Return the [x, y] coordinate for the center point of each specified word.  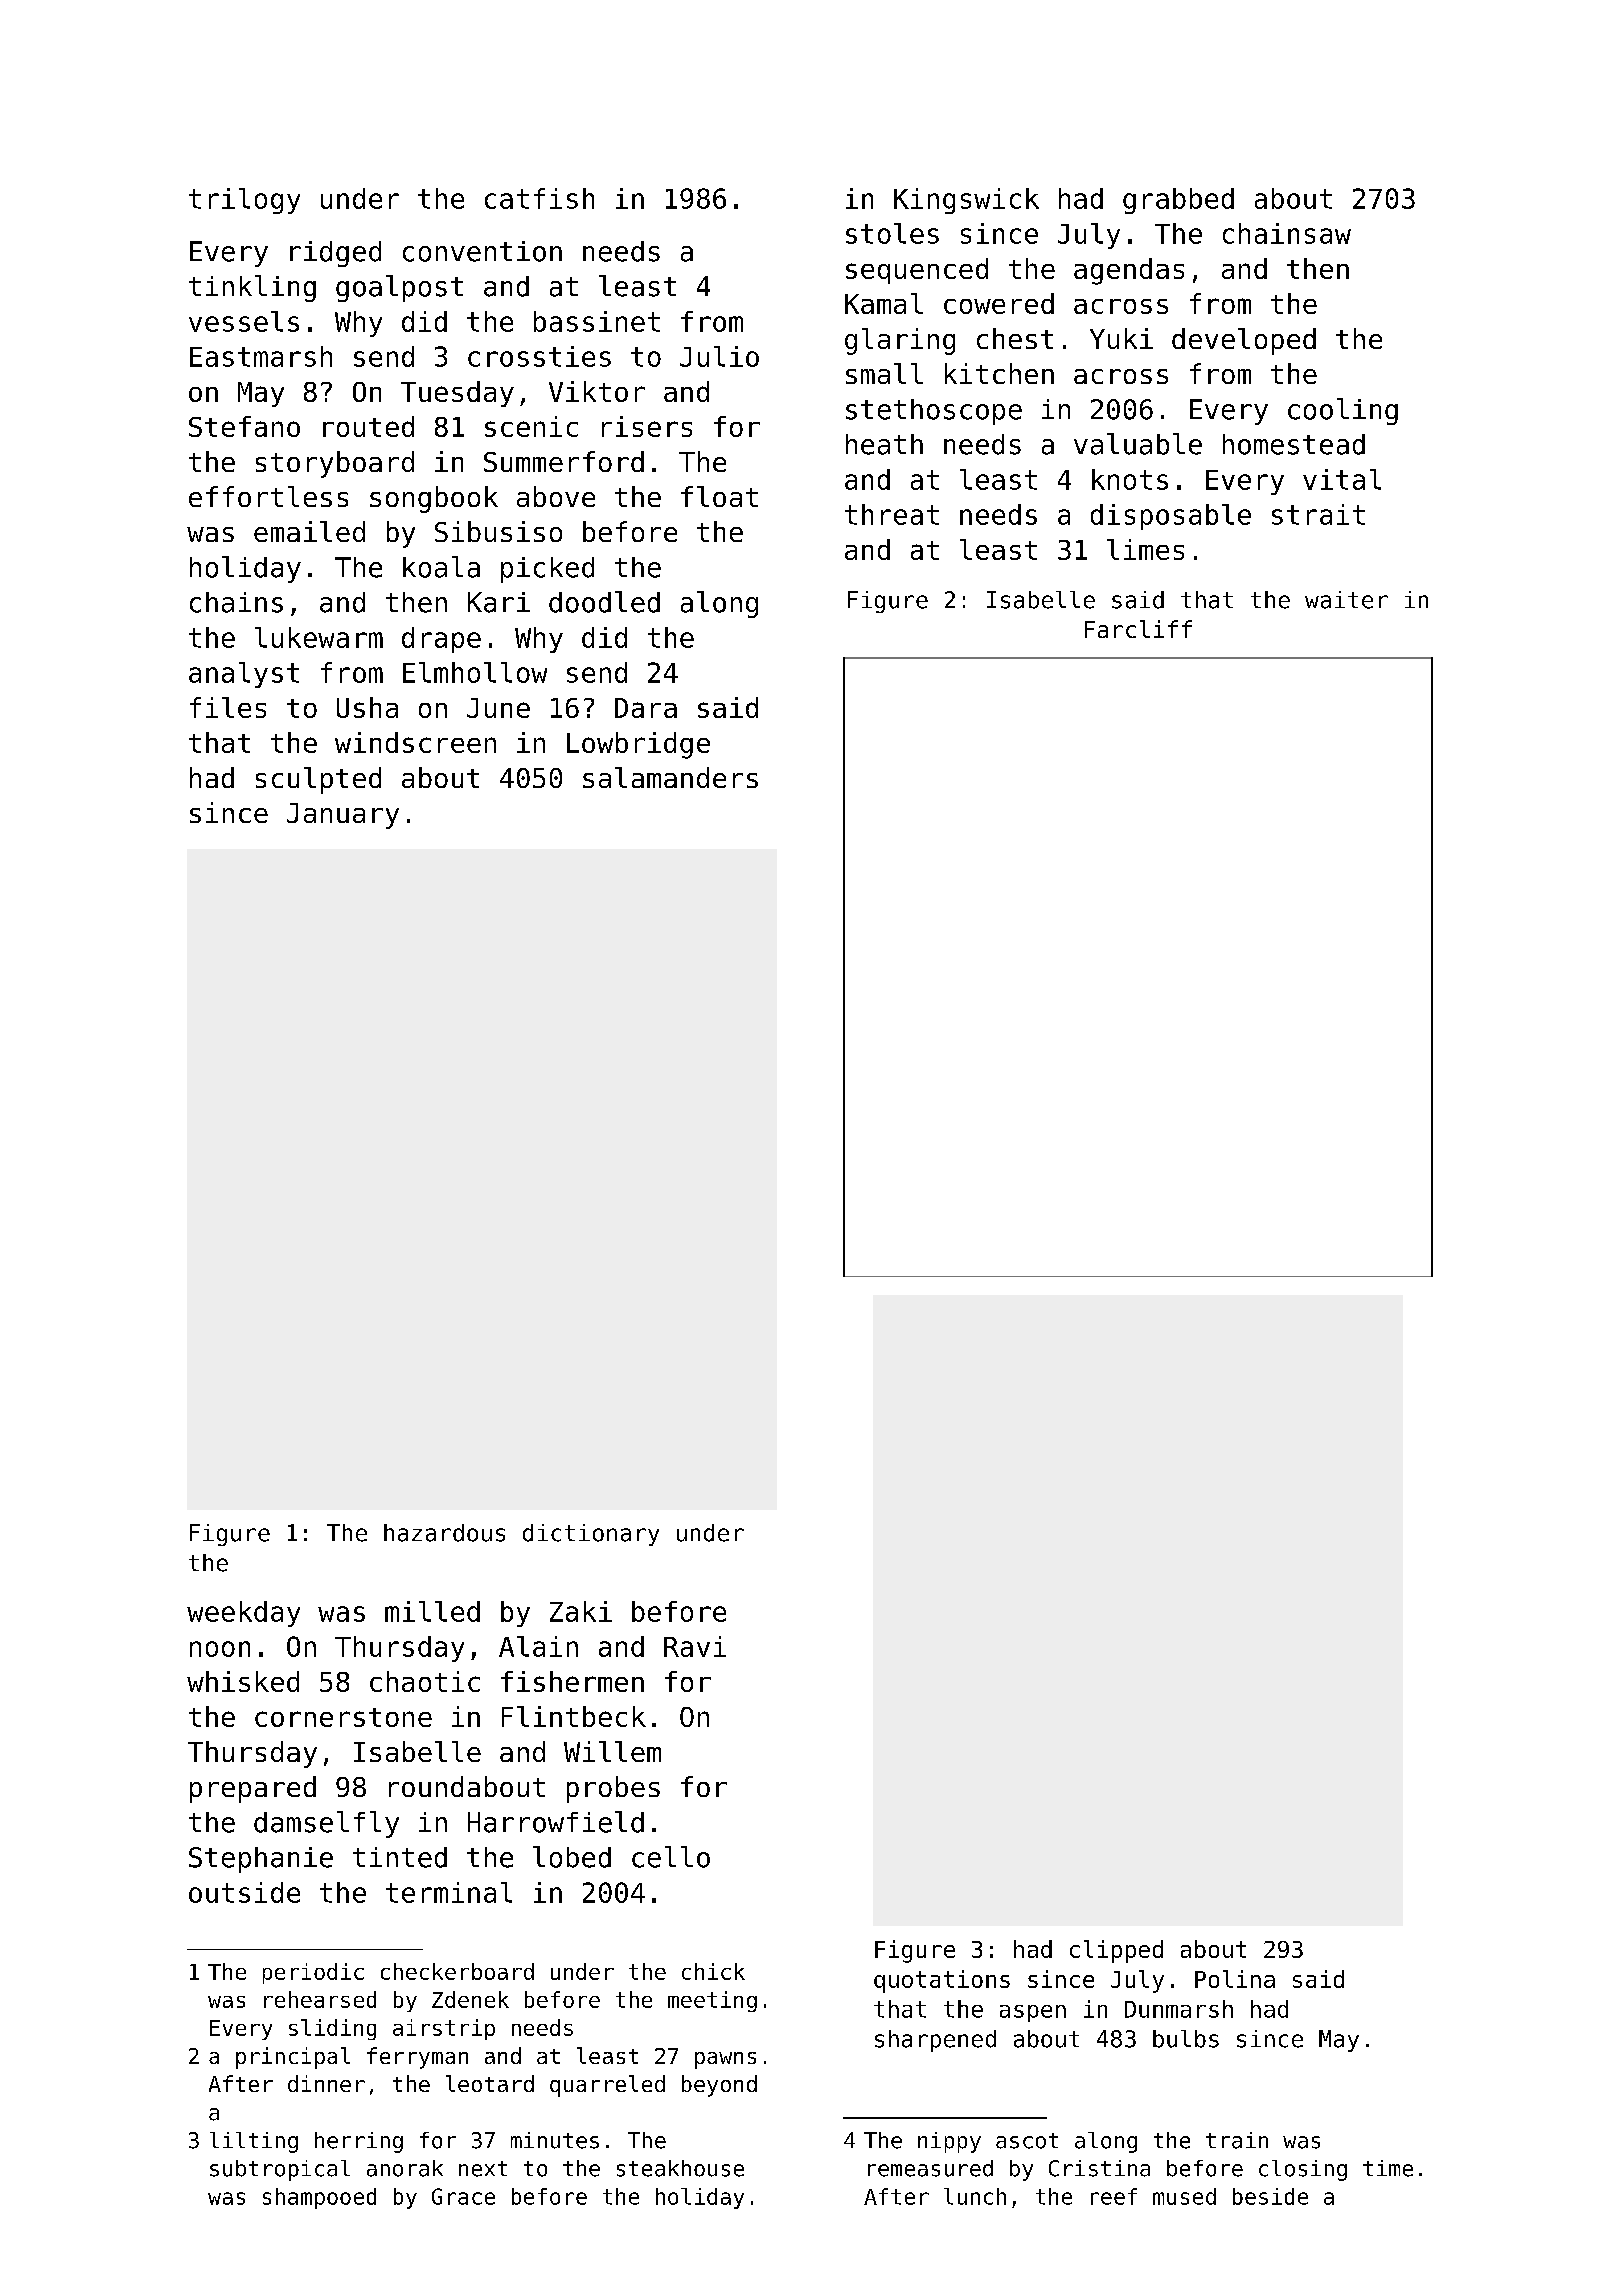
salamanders [670, 777]
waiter [1346, 600]
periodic [313, 1973]
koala [441, 567]
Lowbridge [638, 745]
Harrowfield [556, 1822]
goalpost [399, 288]
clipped [1116, 1951]
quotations [942, 1981]
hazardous [444, 1533]
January [343, 816]
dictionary [591, 1535]
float [719, 496]
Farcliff [1138, 629]
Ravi [695, 1646]
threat [892, 514]
